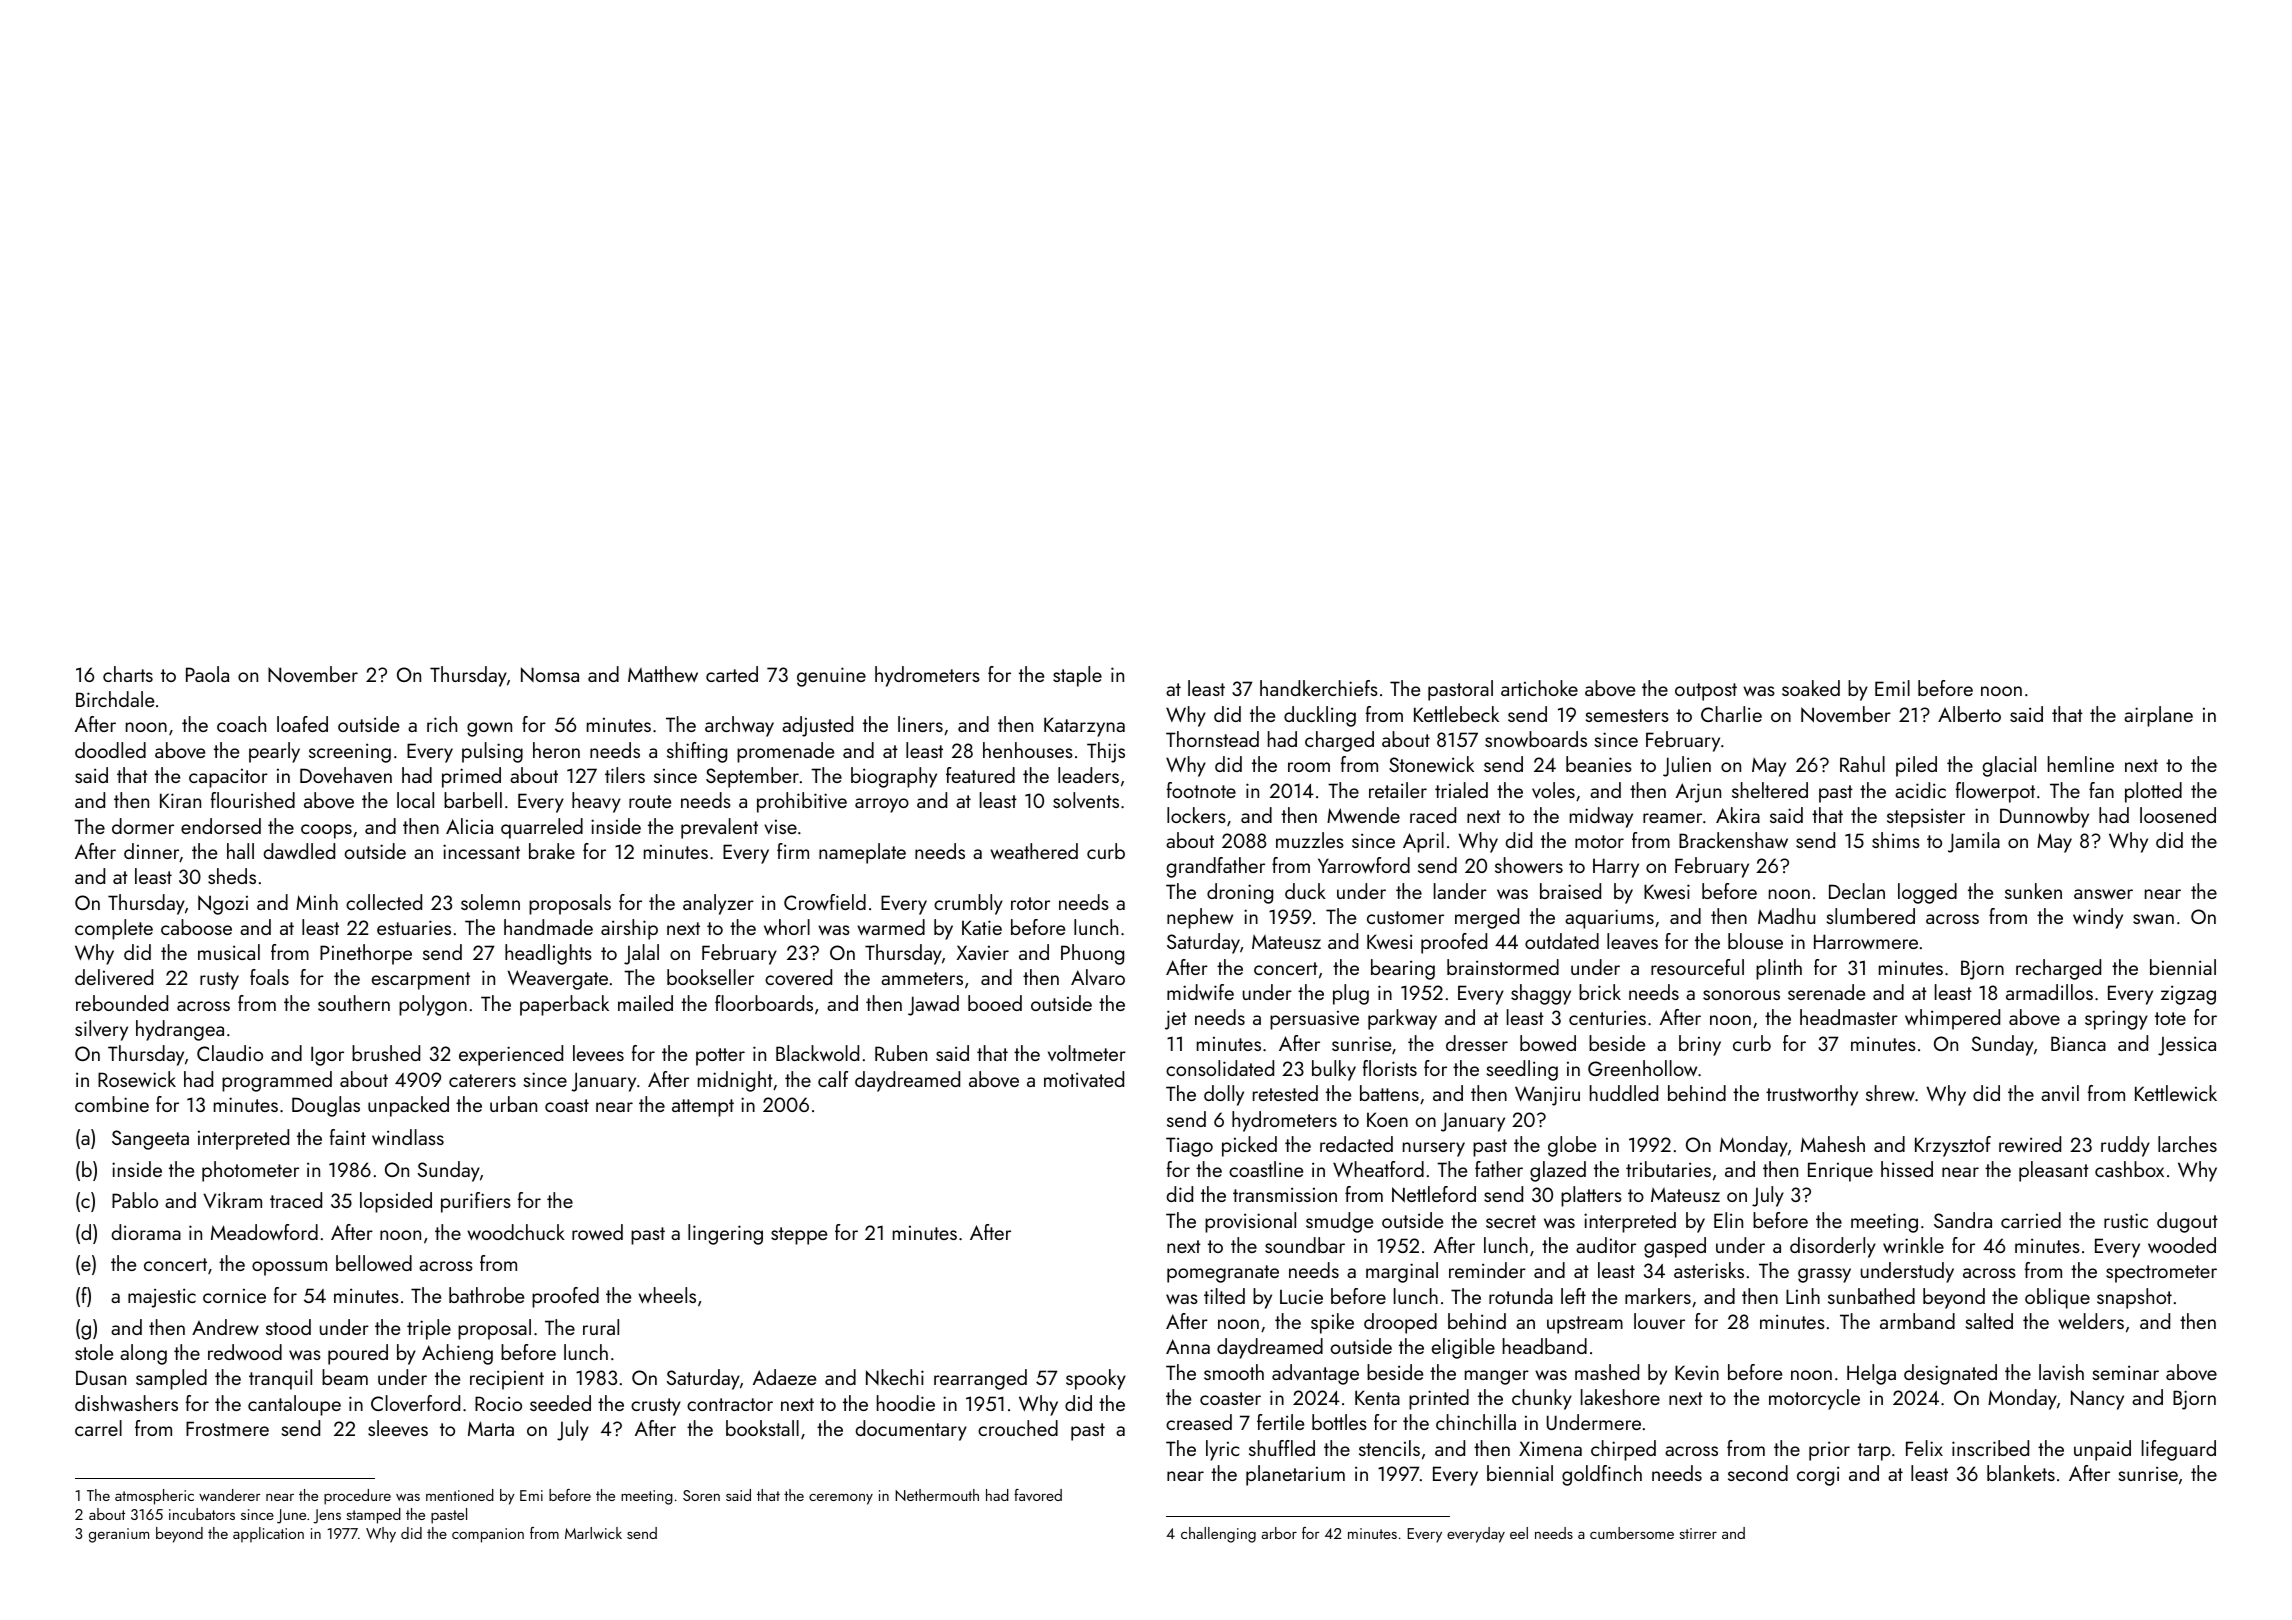 The width and height of the screenshot is (2292, 1620). Describe the element at coordinates (1398, 790) in the screenshot. I see `retailer` at that location.
